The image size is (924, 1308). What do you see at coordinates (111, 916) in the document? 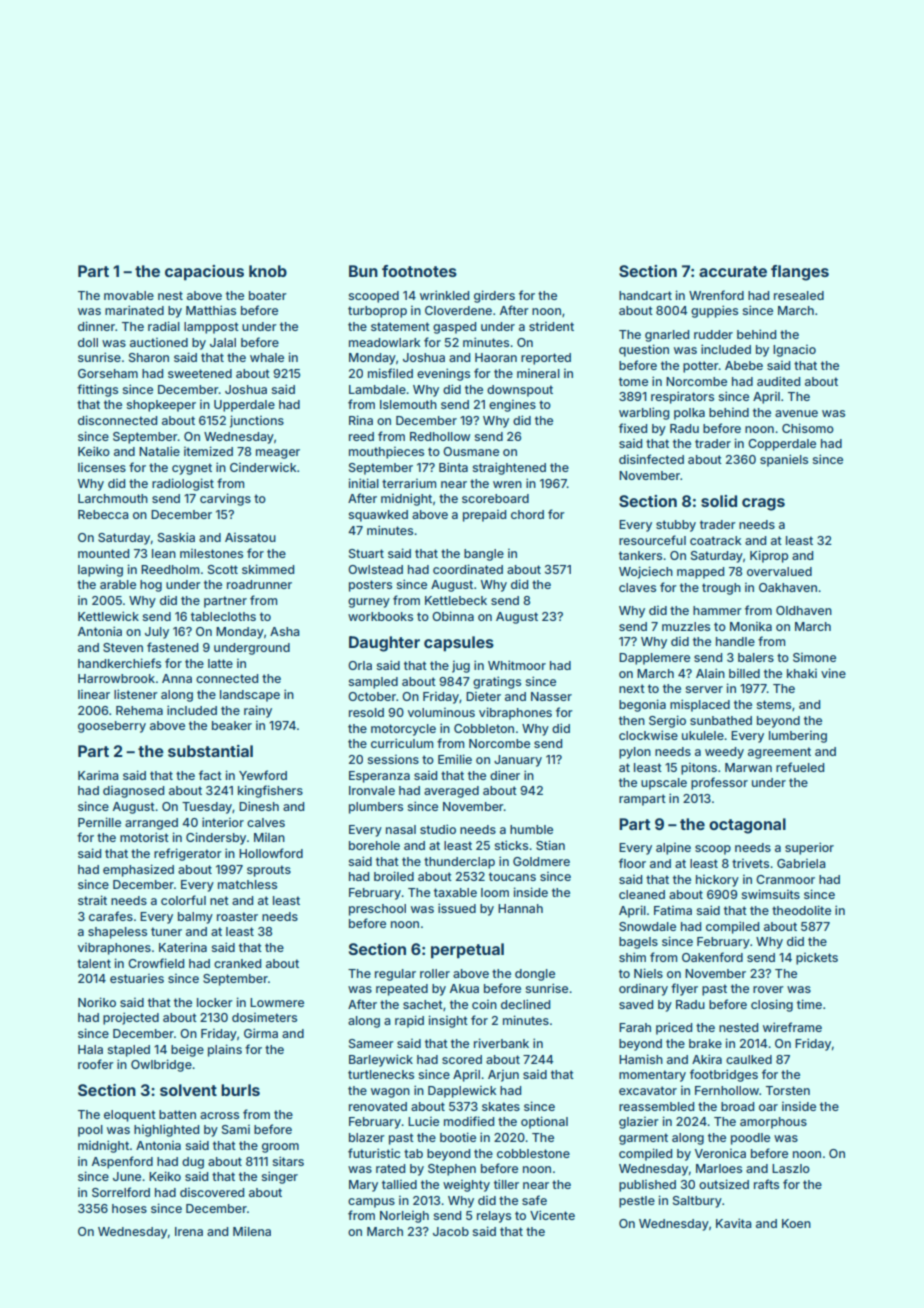
I see `carafes` at bounding box center [111, 916].
